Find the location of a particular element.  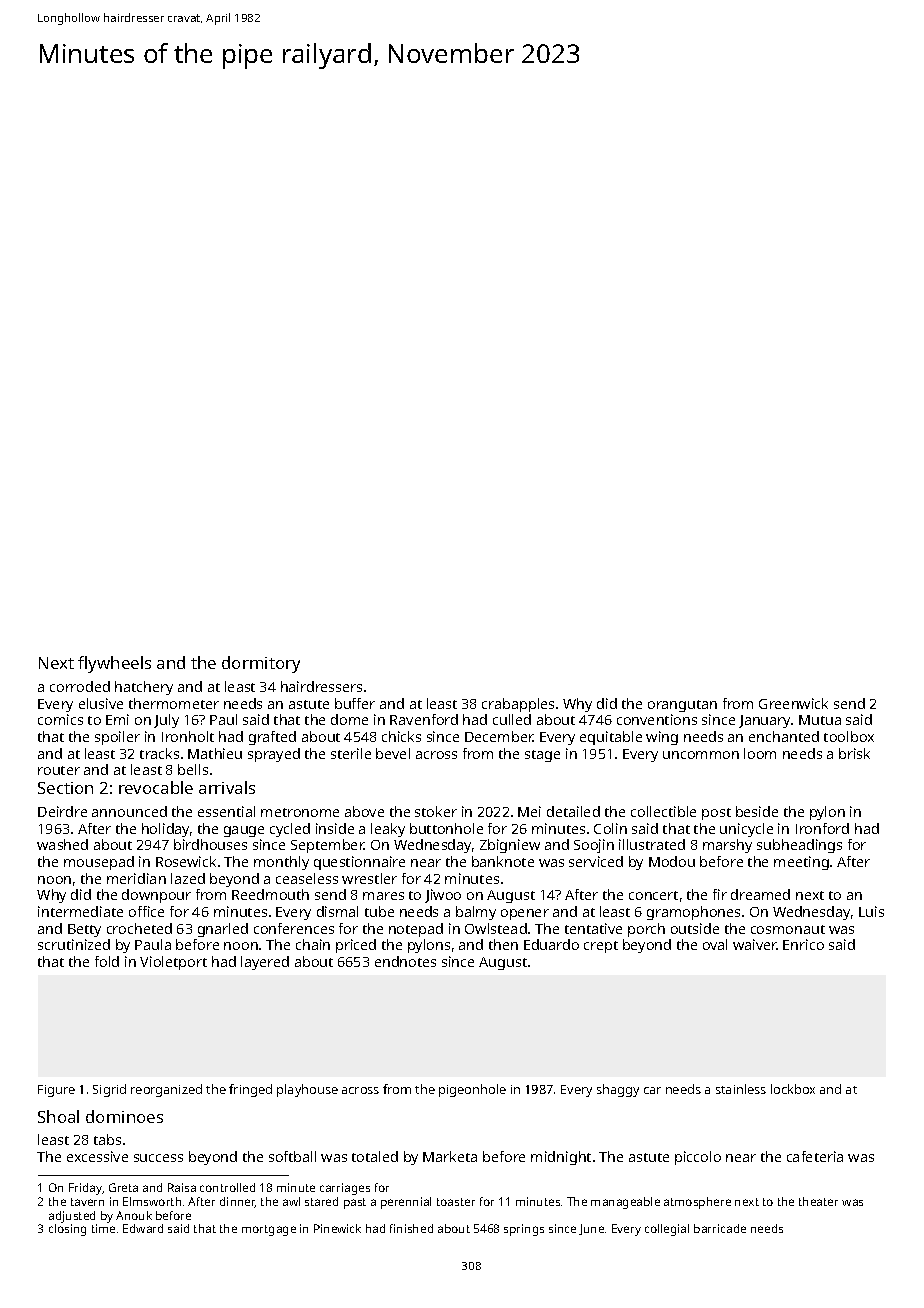

pigeonhole is located at coordinates (472, 1090).
